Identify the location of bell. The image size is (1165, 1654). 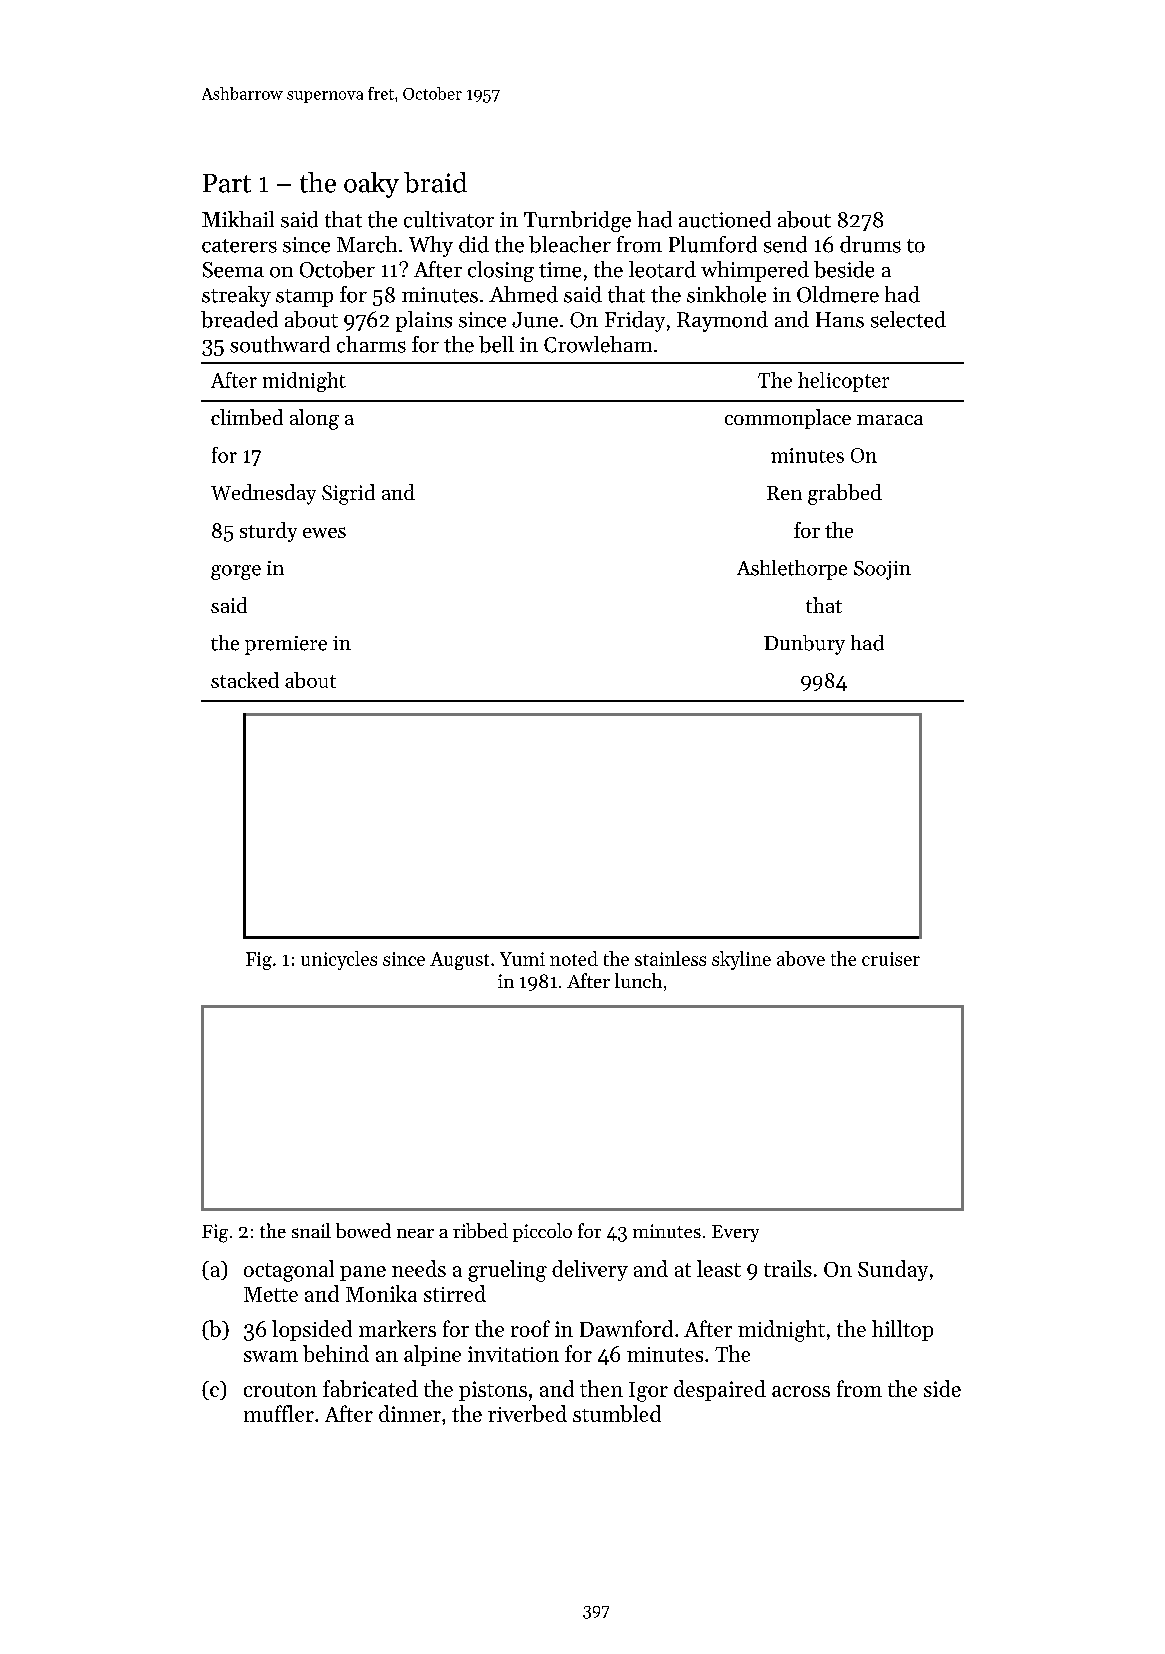
(496, 344).
